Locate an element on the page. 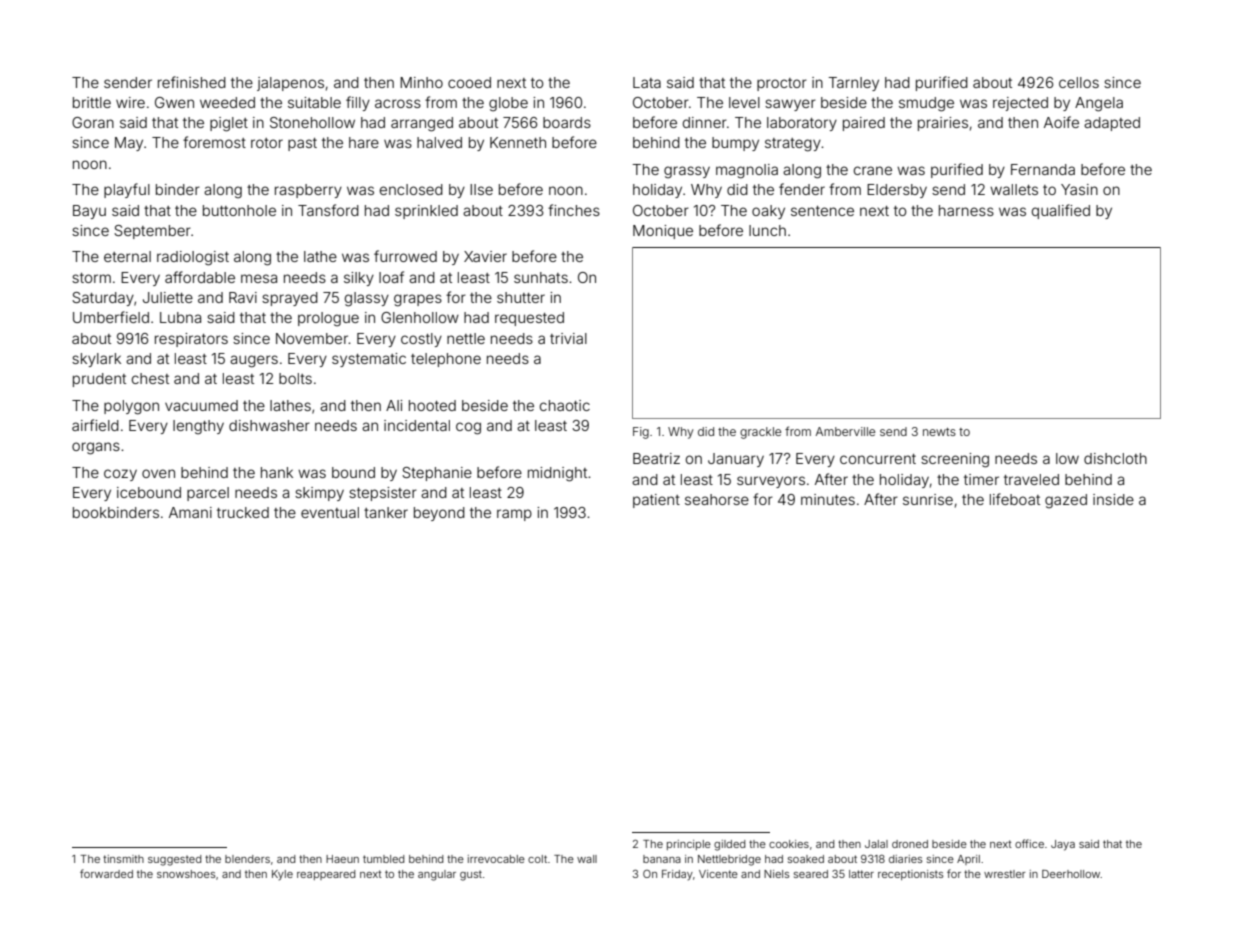 The image size is (1233, 952). sprinkled is located at coordinates (426, 212).
